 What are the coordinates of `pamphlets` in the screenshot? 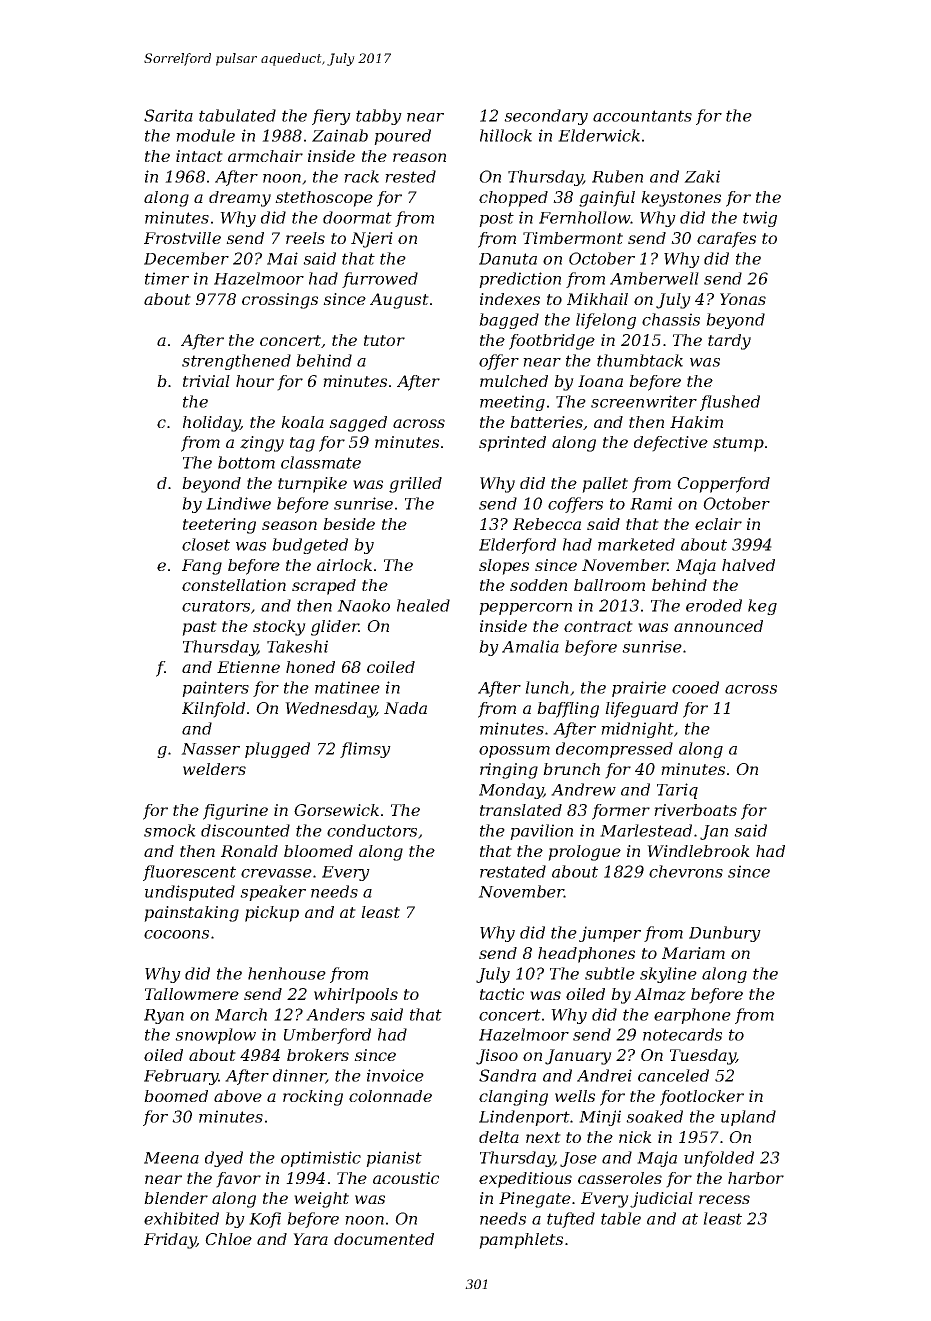 It's located at (521, 1241).
